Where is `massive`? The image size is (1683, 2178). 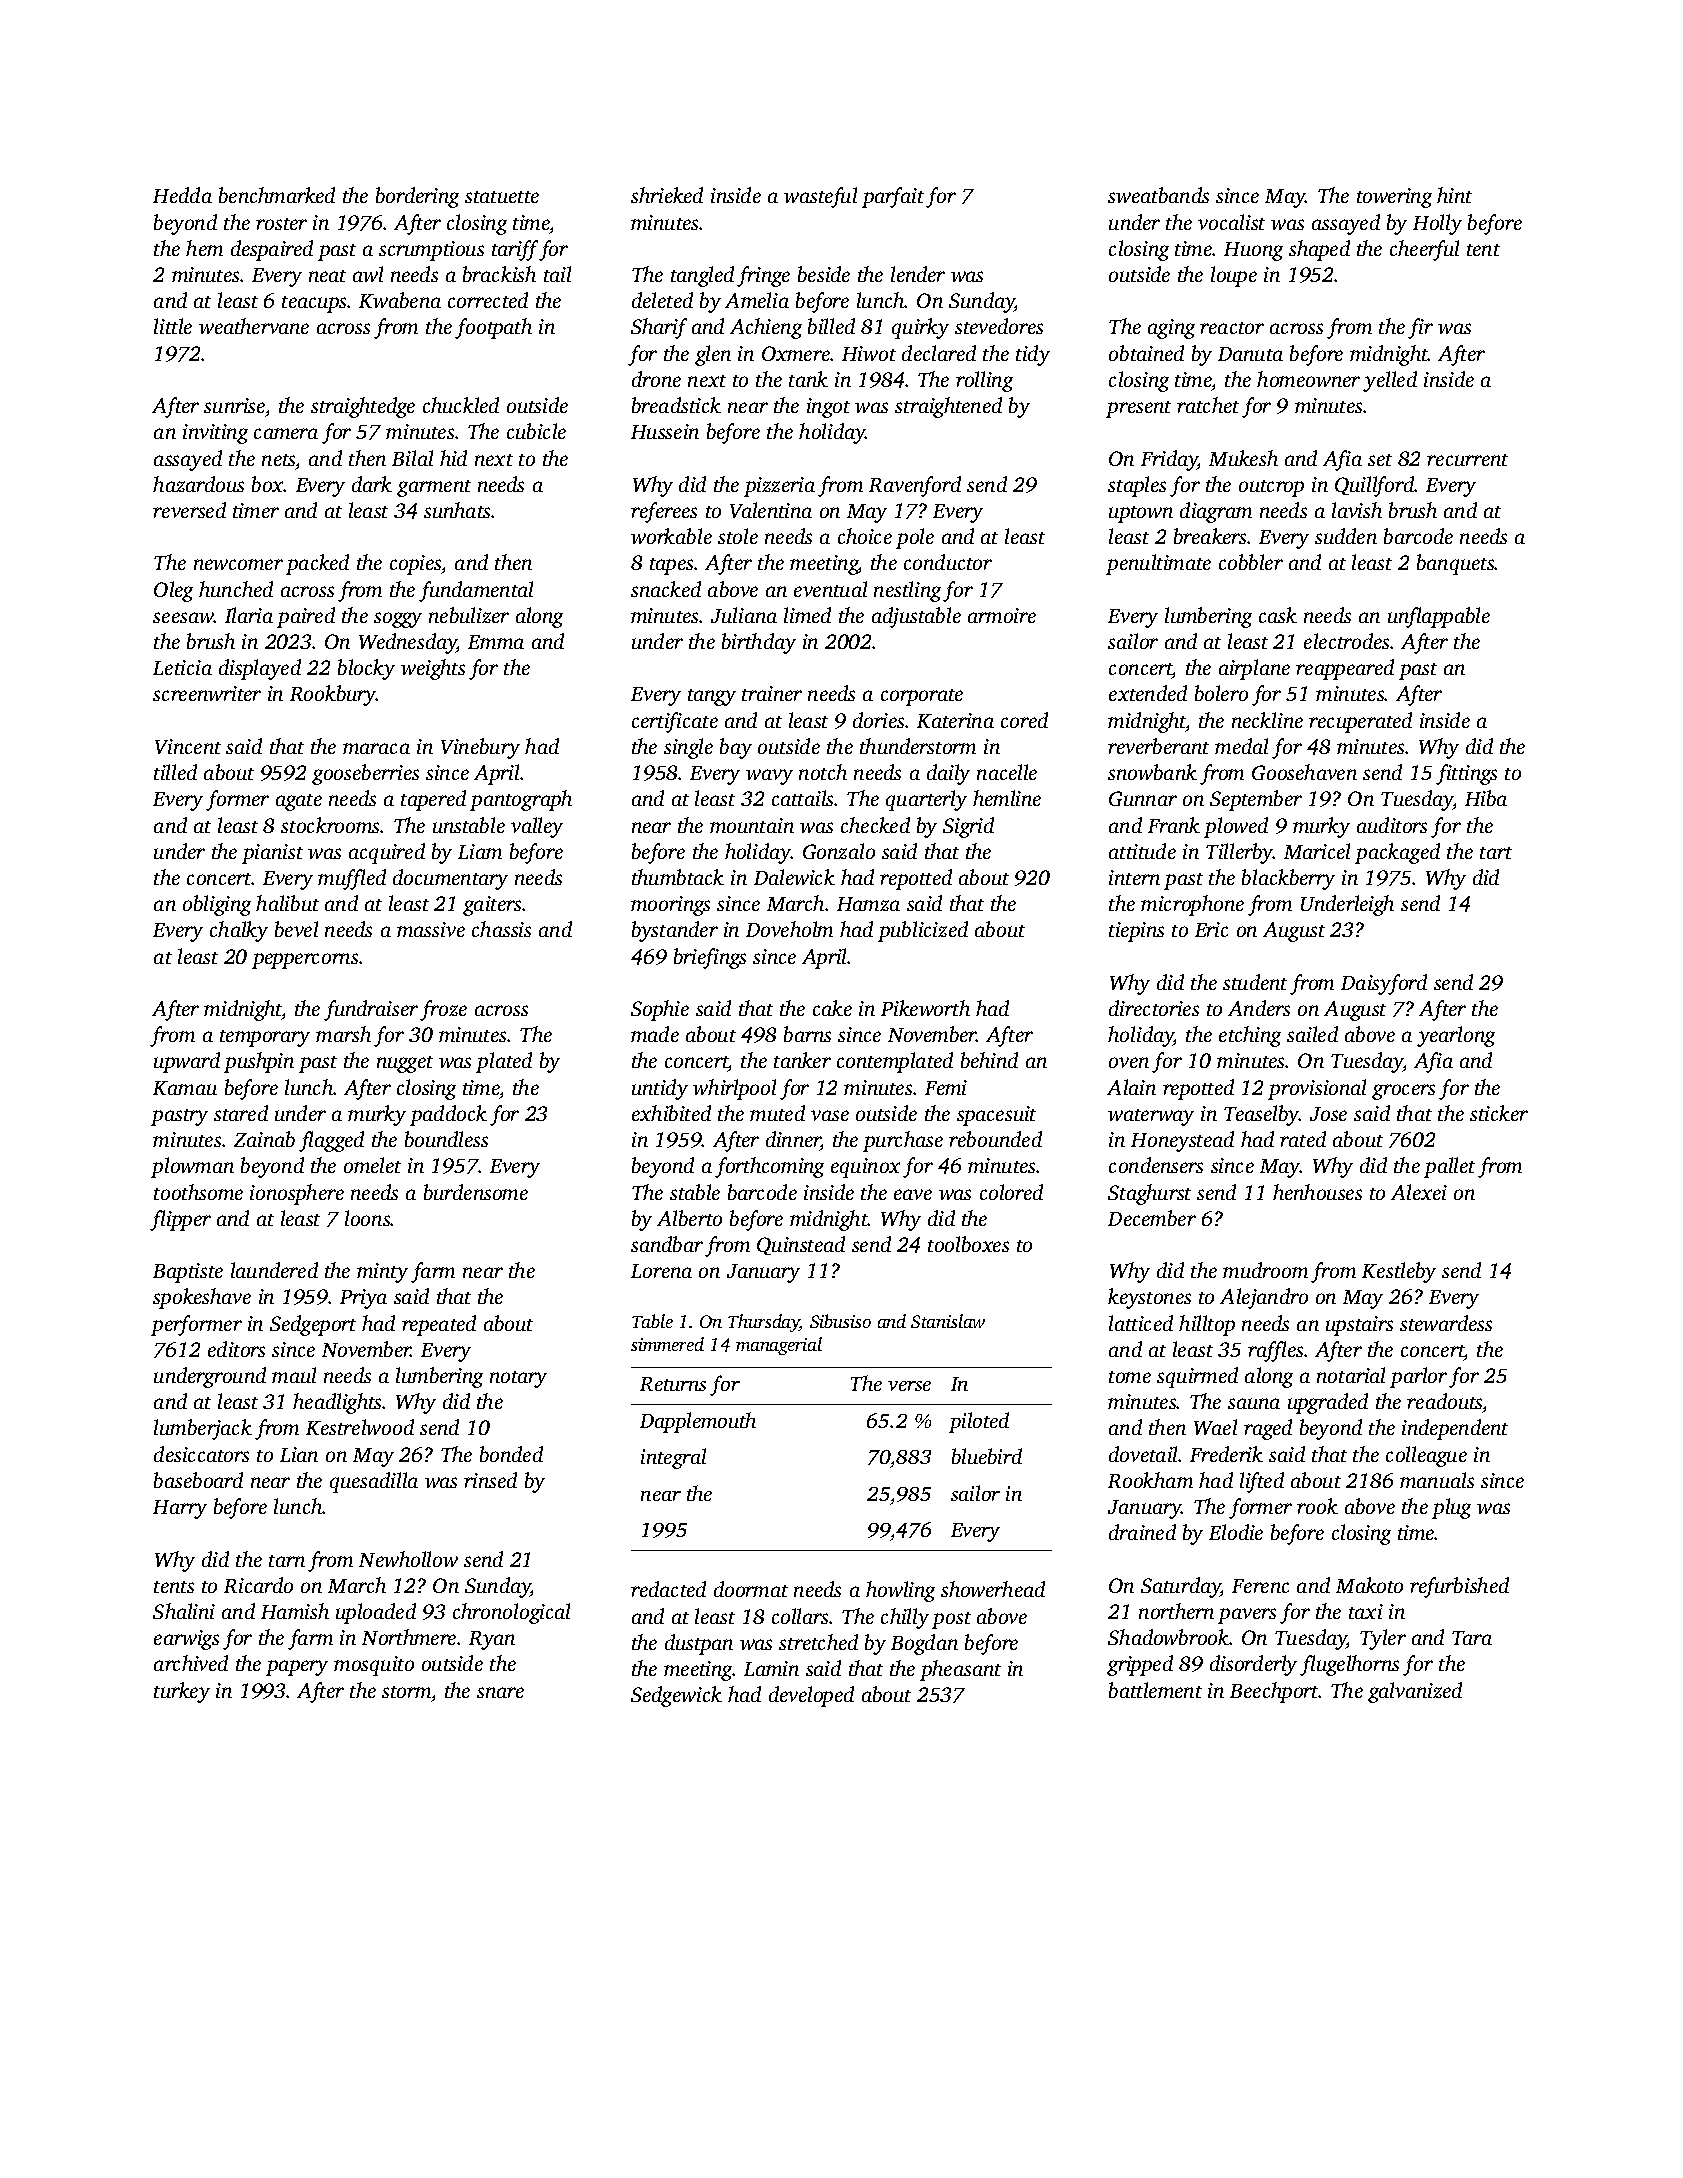 massive is located at coordinates (431, 929).
